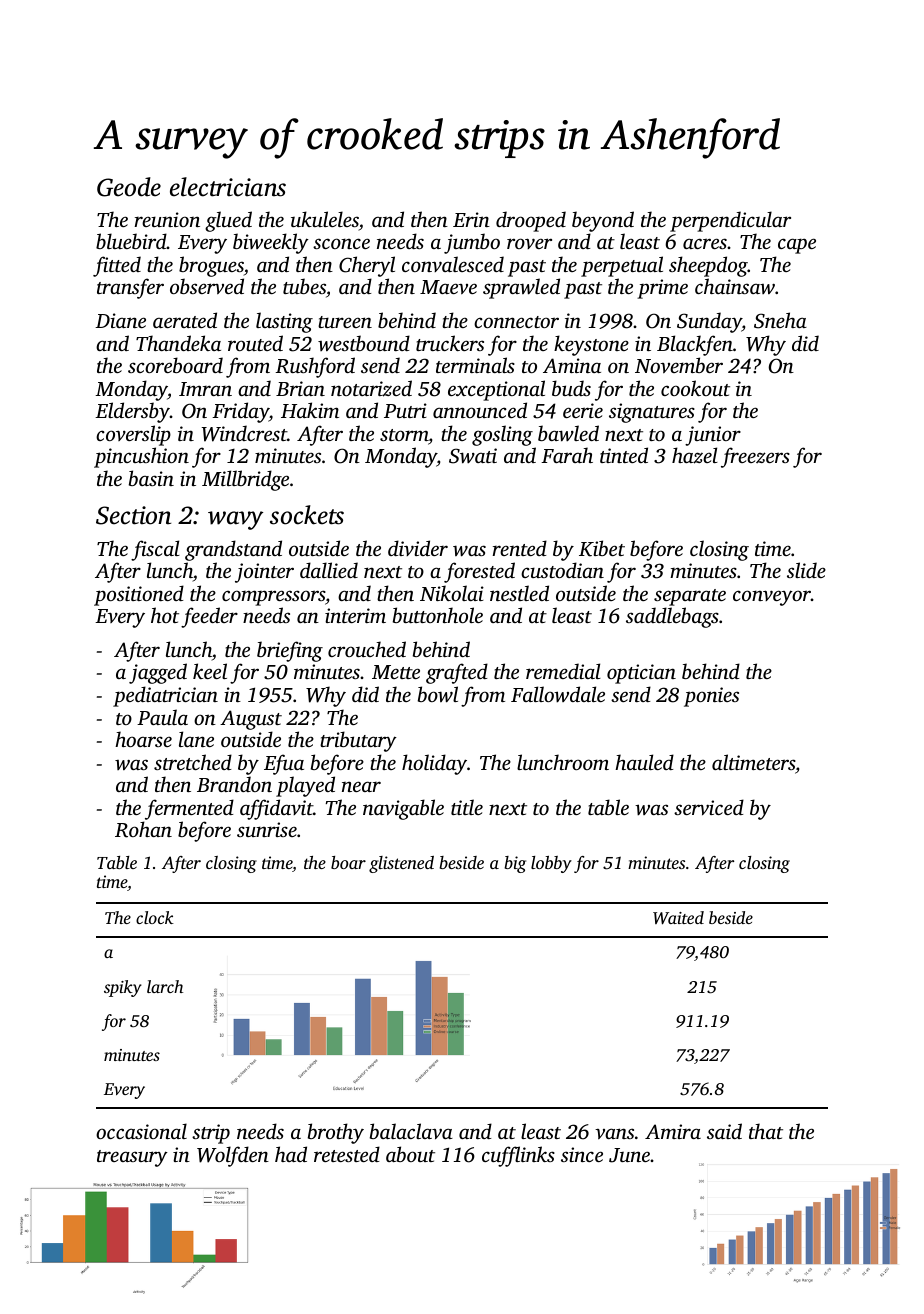 This document has width=924, height=1314. Describe the element at coordinates (551, 864) in the document. I see `lobby` at that location.
